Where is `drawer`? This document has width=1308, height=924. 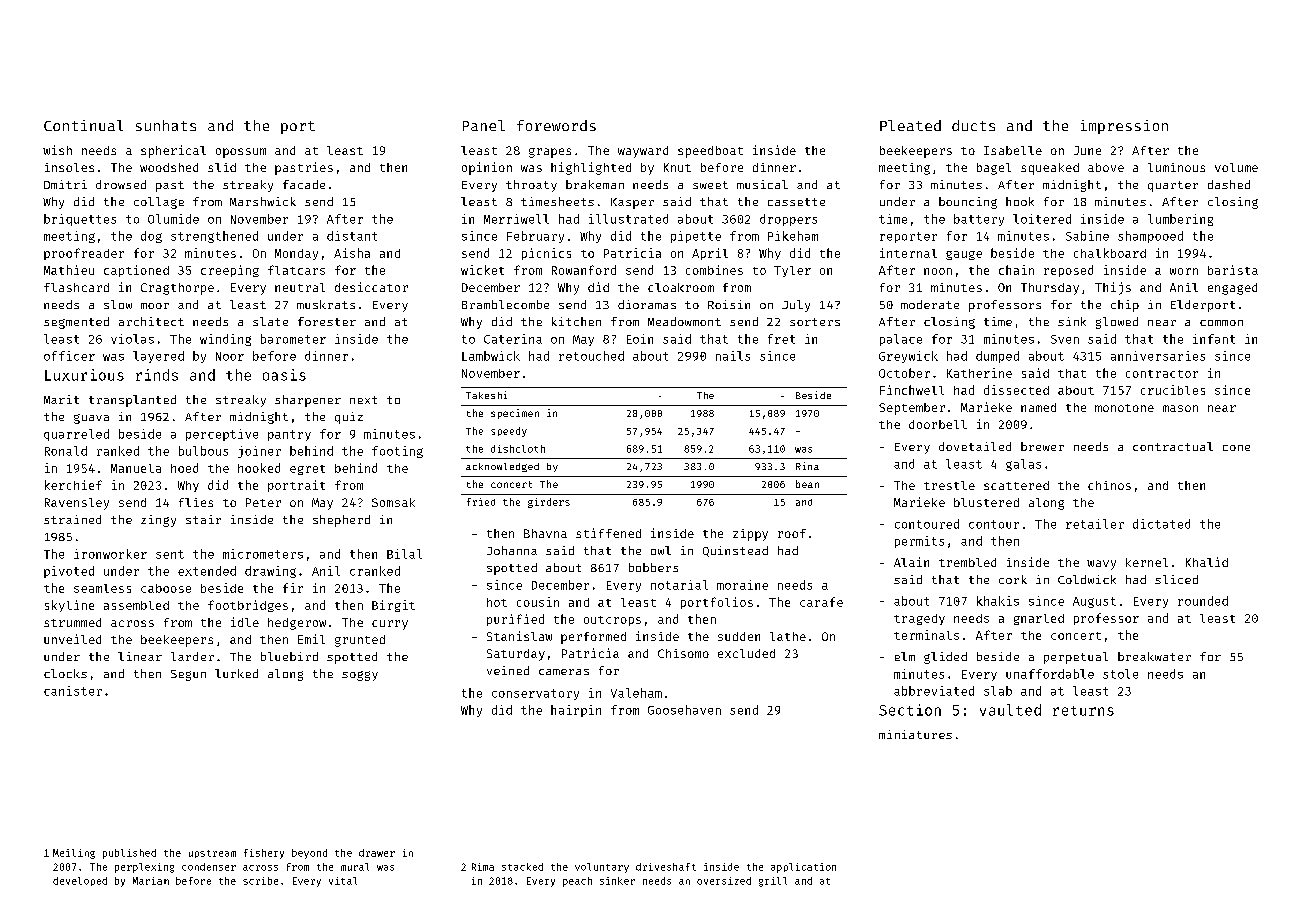
drawer is located at coordinates (377, 853).
